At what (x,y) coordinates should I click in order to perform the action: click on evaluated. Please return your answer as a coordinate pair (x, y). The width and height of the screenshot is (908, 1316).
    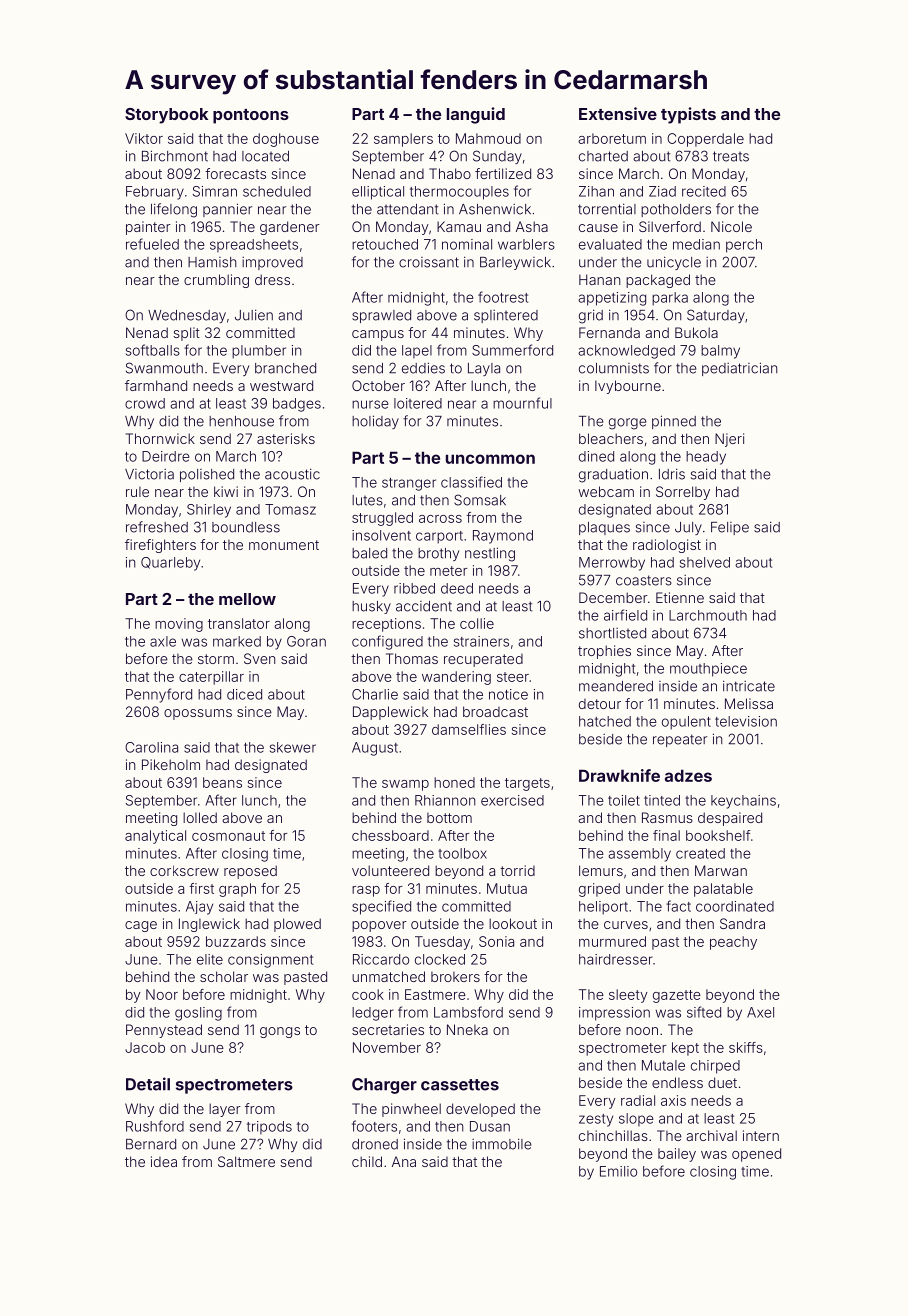
    Looking at the image, I should click on (610, 244).
